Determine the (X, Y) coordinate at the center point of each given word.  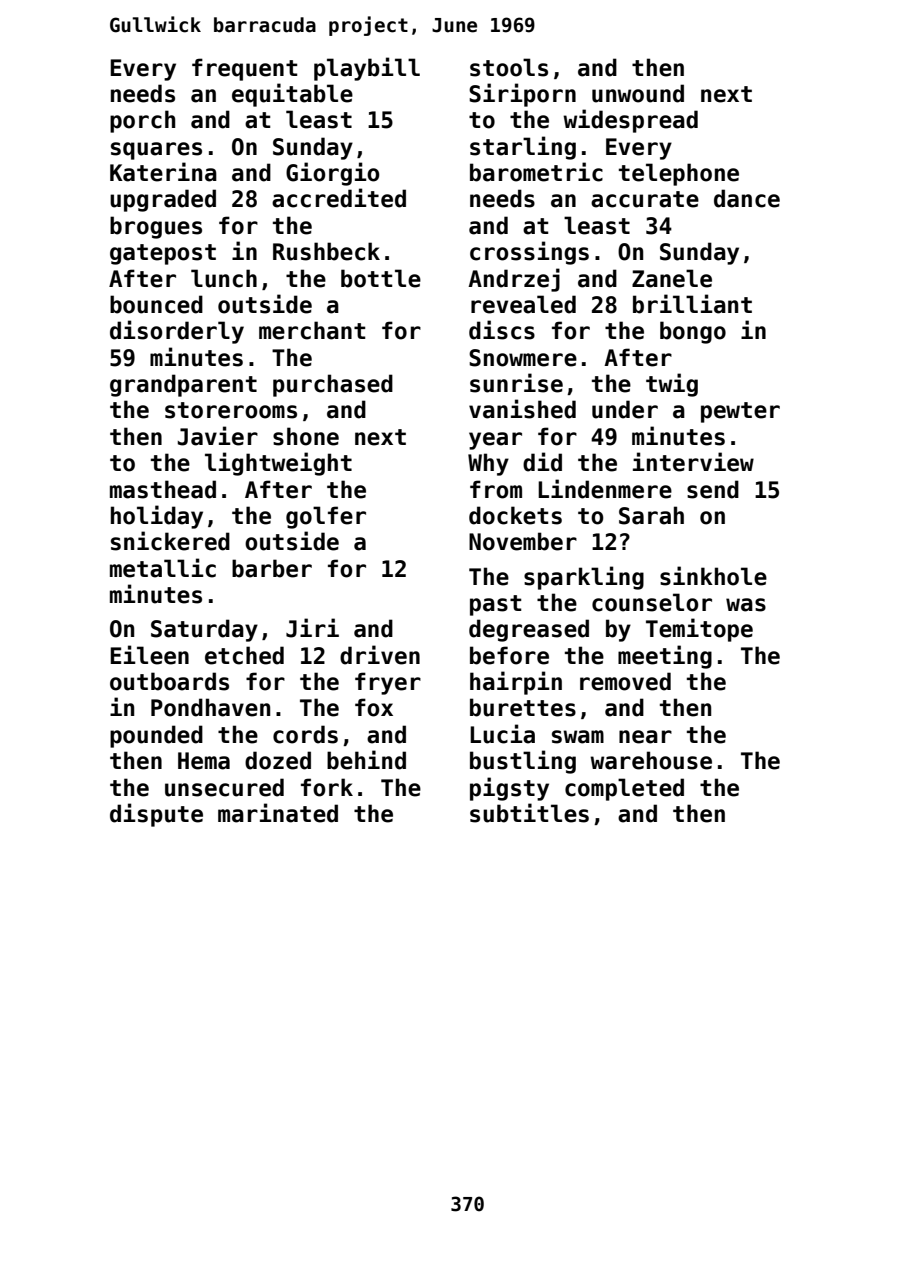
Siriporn (522, 95)
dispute (156, 815)
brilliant (692, 304)
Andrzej (514, 280)
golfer (326, 517)
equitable (292, 95)
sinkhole (713, 576)
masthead (163, 489)
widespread (630, 121)
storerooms (231, 410)
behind (366, 760)
